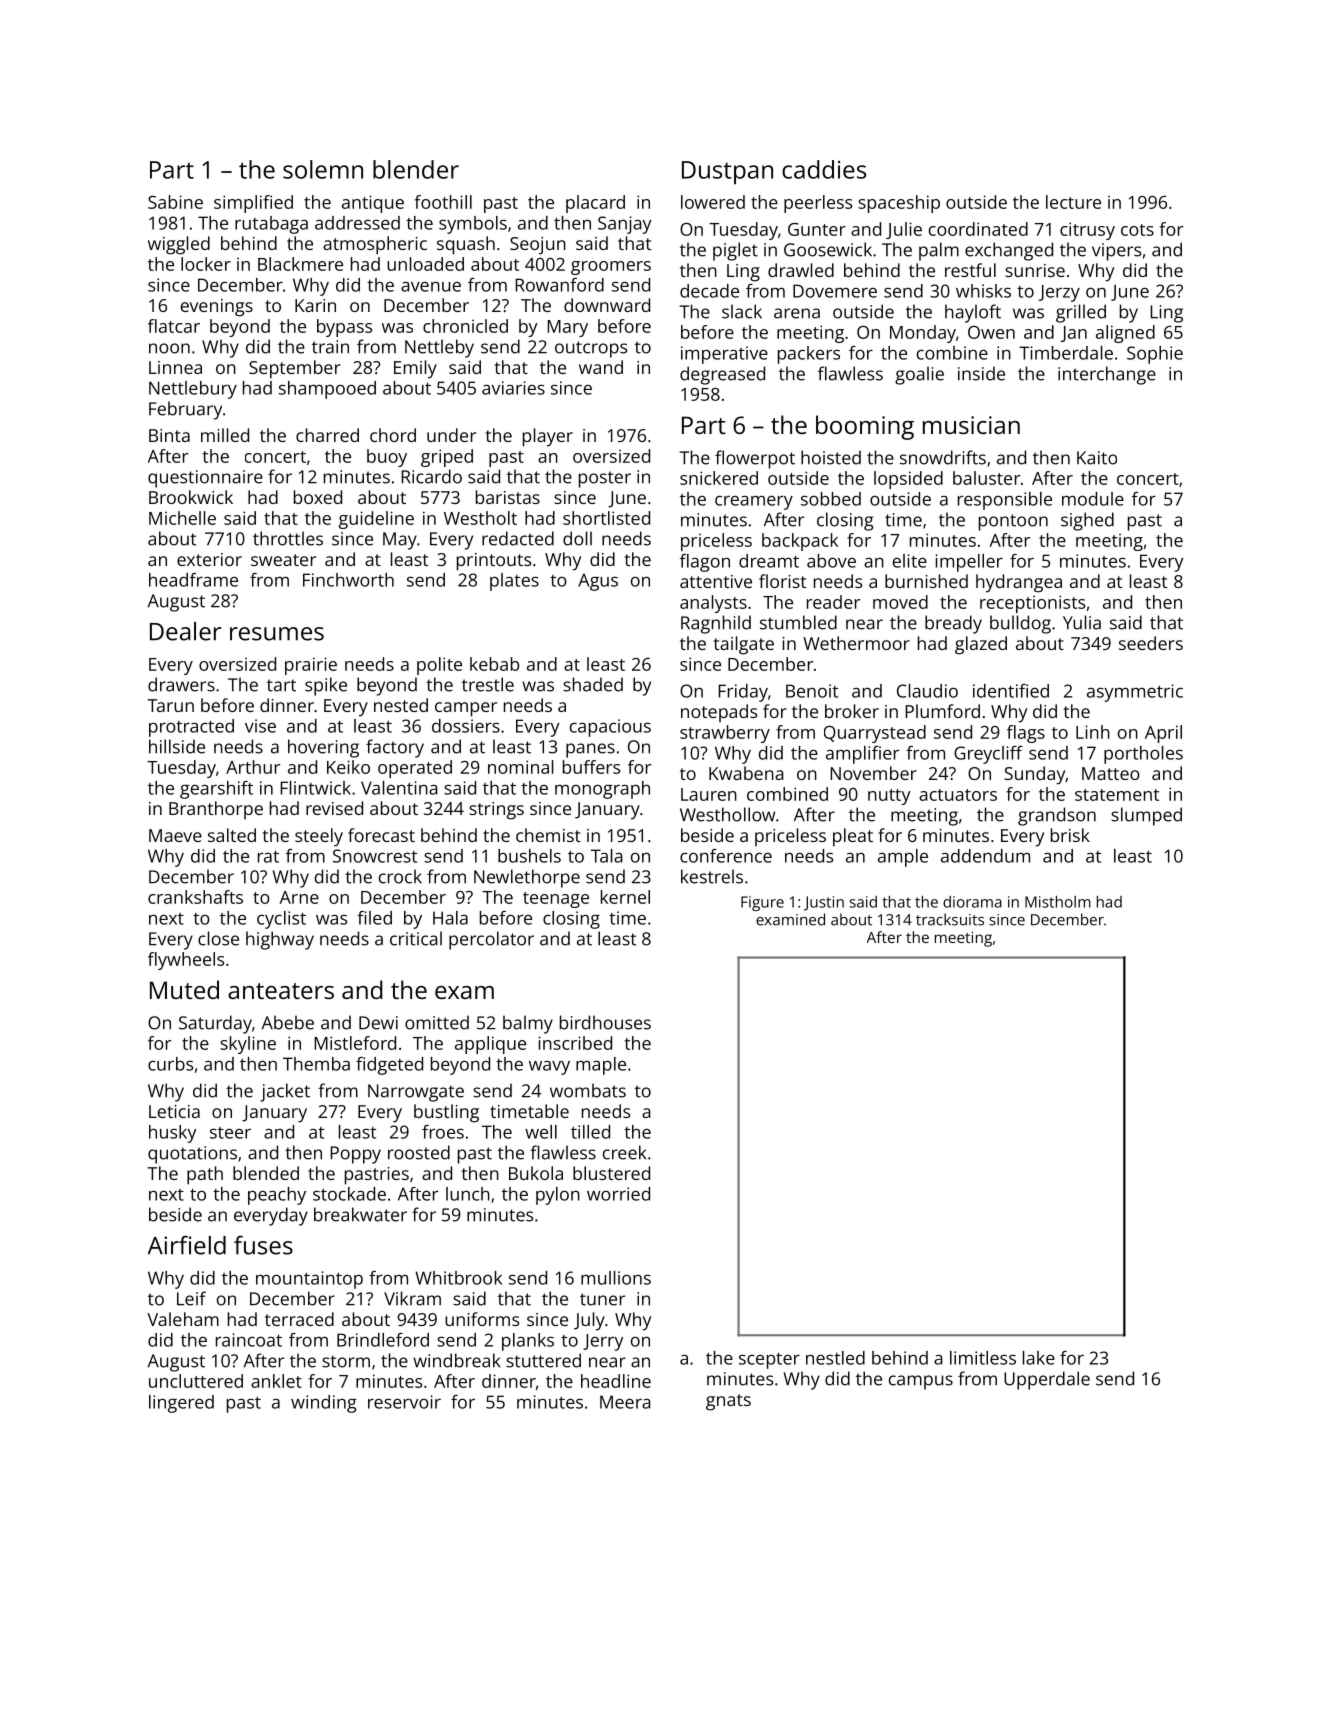 The height and width of the screenshot is (1723, 1331). I want to click on froes, so click(443, 1132).
